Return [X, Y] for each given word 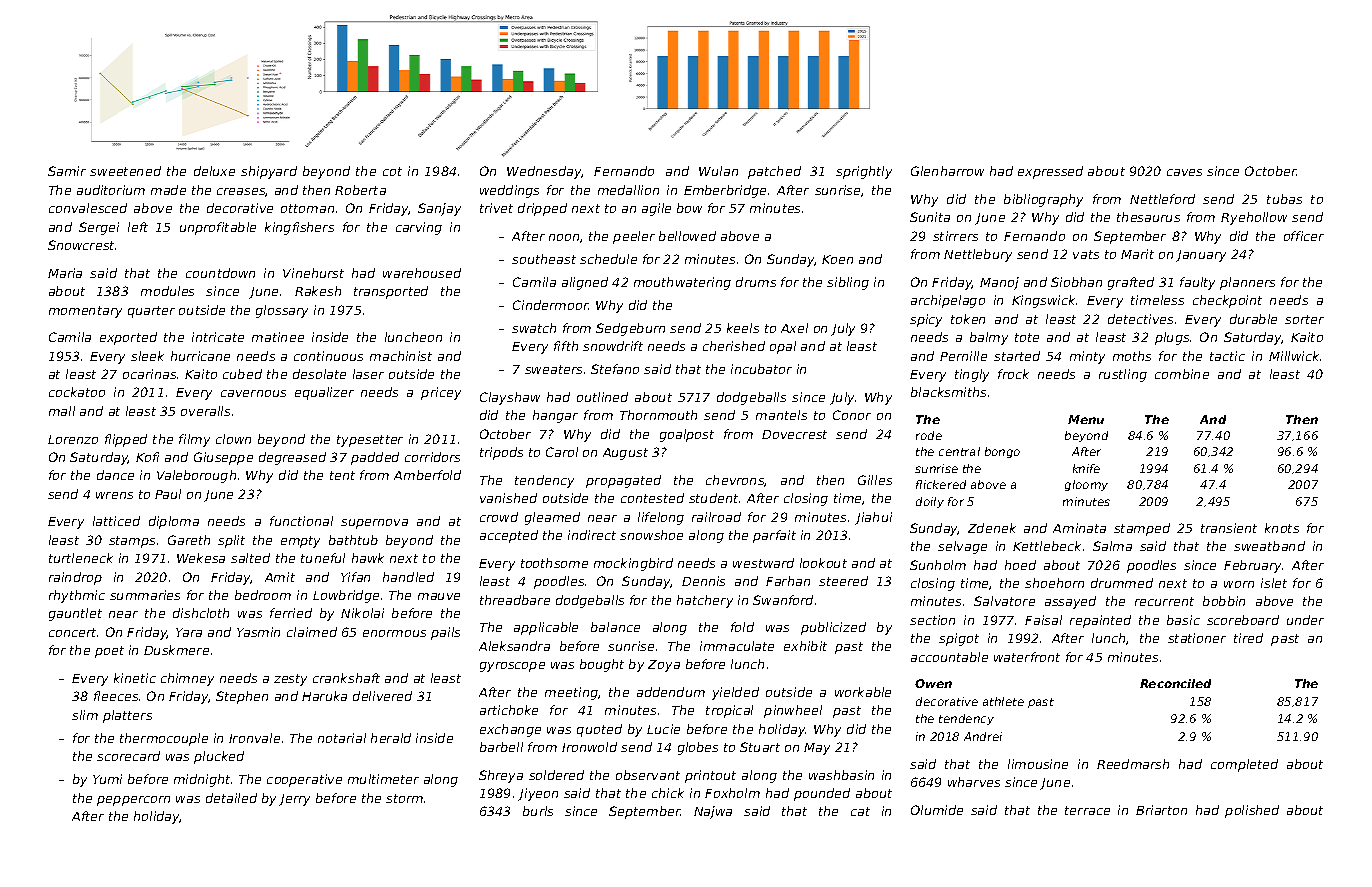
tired [1248, 638]
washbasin [841, 775]
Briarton [1161, 810]
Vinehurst [313, 273]
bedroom [263, 595]
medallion [628, 190]
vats [1086, 254]
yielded [735, 693]
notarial [342, 738]
